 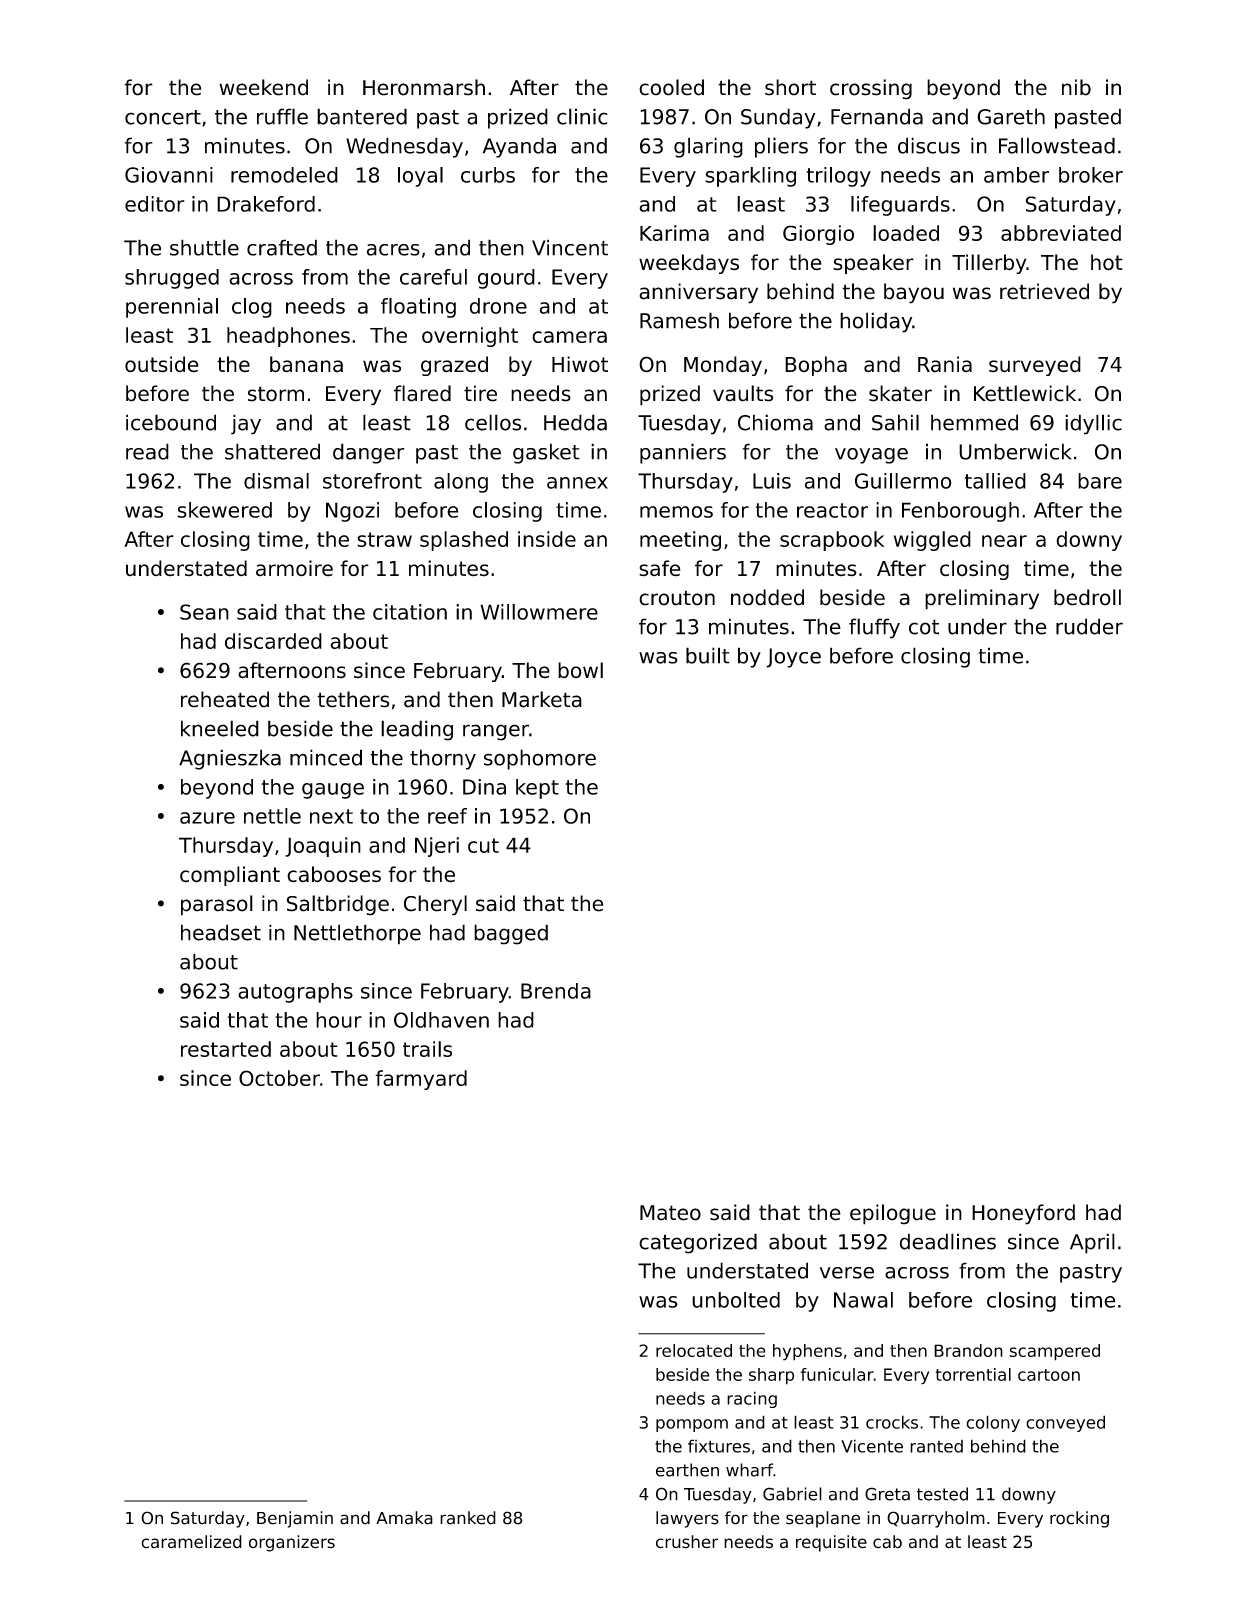 What do you see at coordinates (404, 1518) in the page?
I see `Amaka` at bounding box center [404, 1518].
